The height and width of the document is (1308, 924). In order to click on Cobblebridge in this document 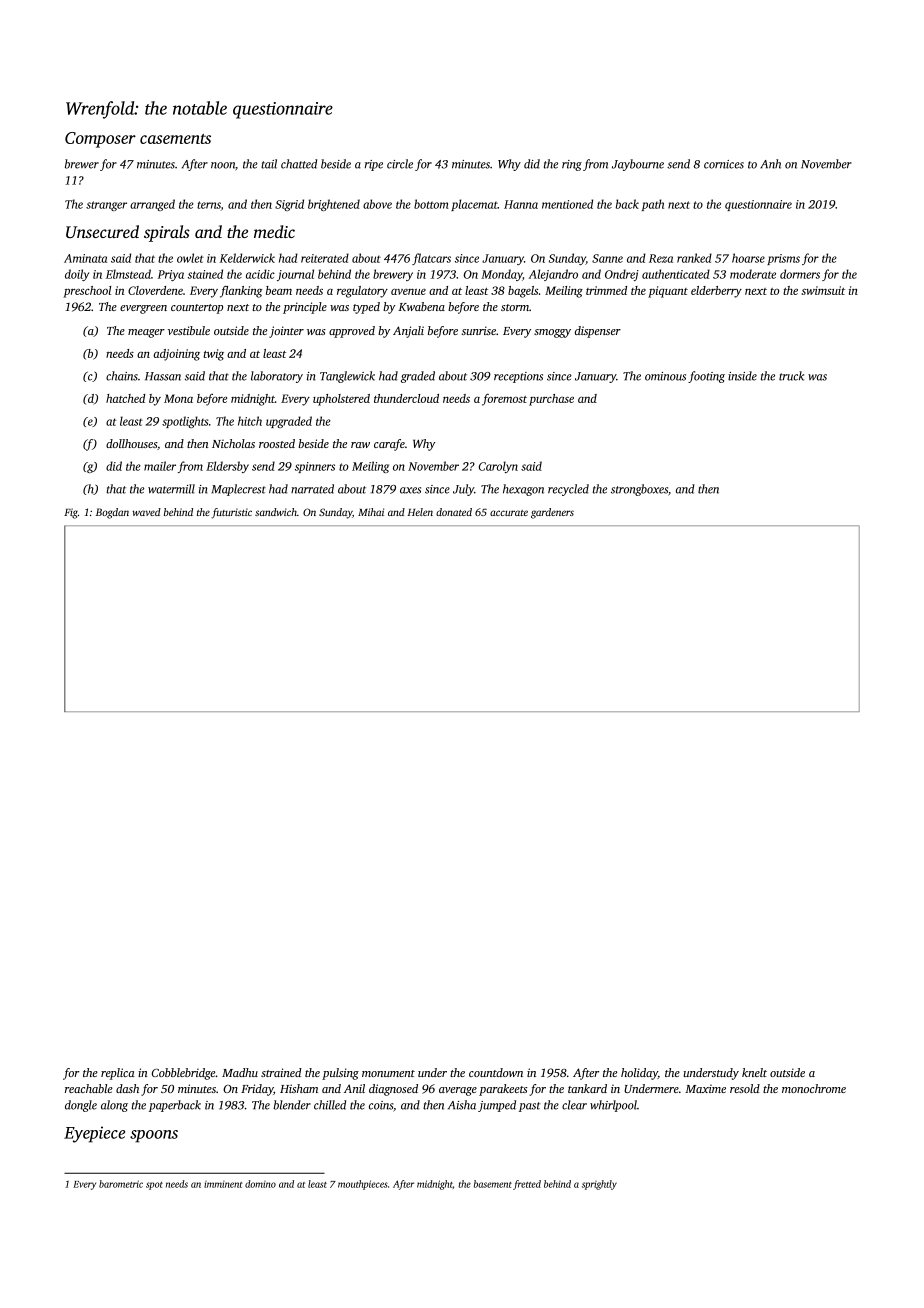, I will do `click(183, 1074)`.
